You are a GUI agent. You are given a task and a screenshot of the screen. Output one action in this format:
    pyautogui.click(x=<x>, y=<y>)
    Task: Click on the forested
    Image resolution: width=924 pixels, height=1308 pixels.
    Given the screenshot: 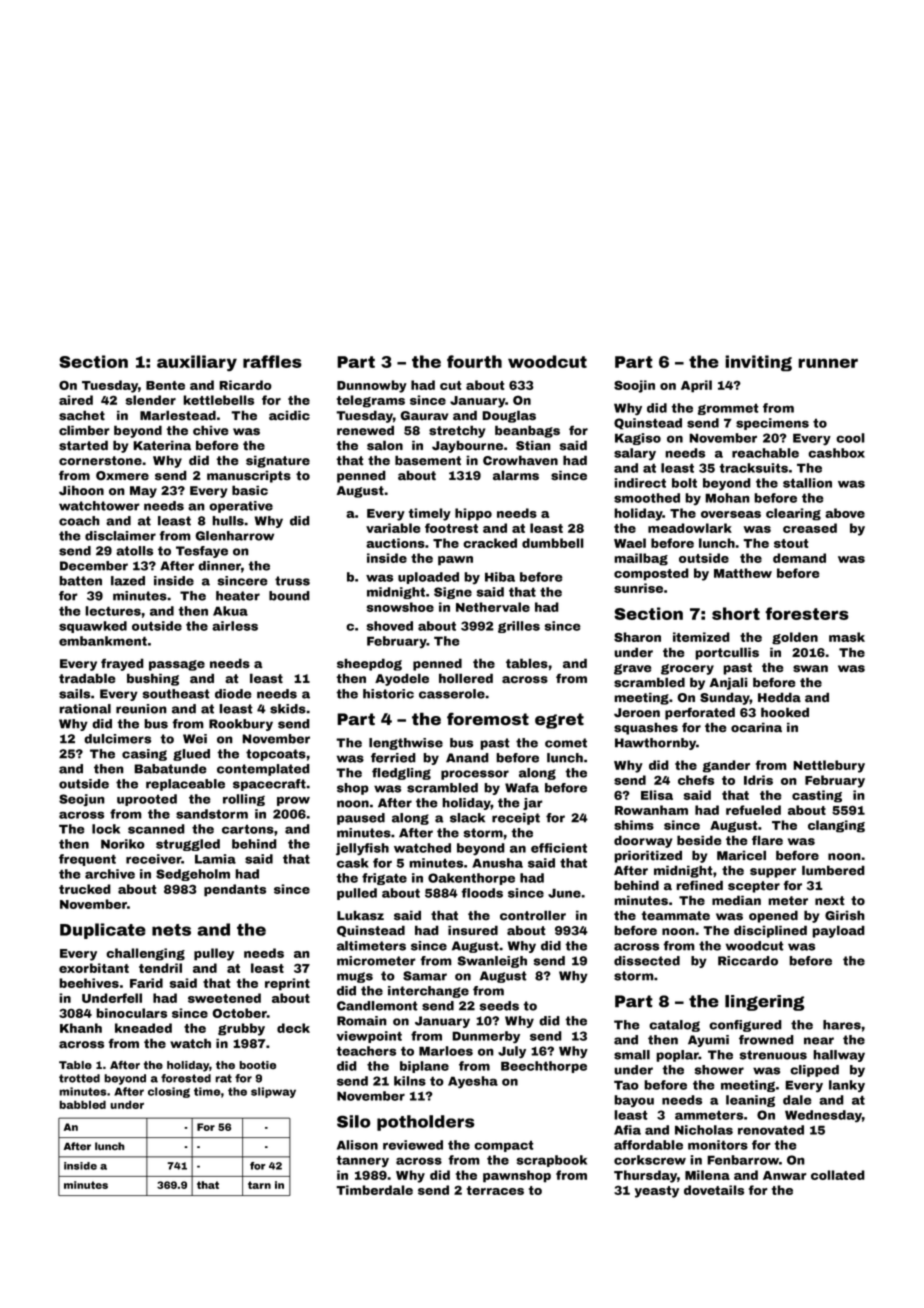 What is the action you would take?
    pyautogui.click(x=186, y=1078)
